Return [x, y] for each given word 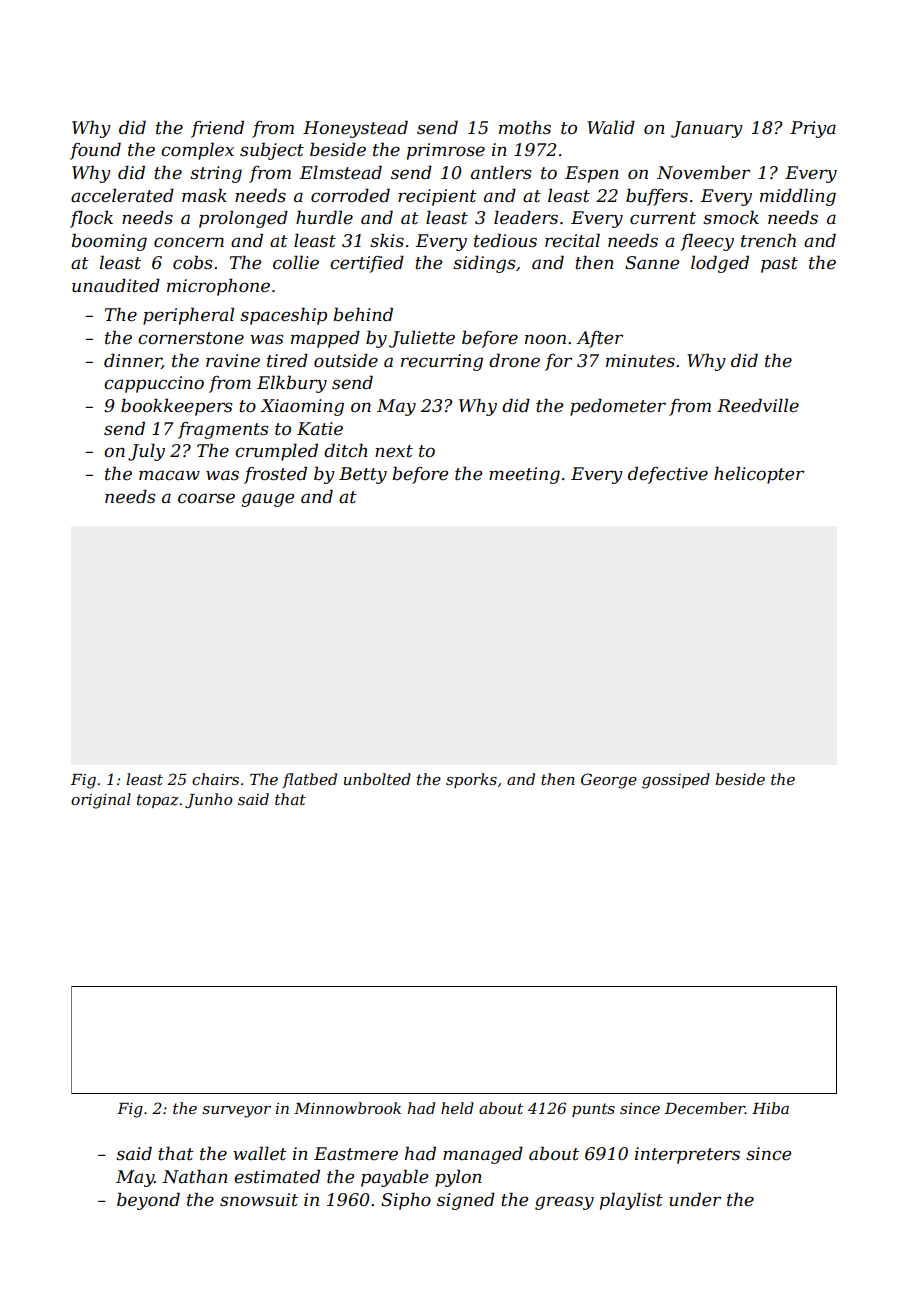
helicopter [759, 475]
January [707, 129]
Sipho [406, 1201]
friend [217, 129]
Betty [363, 475]
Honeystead [355, 129]
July [146, 452]
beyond [148, 1201]
